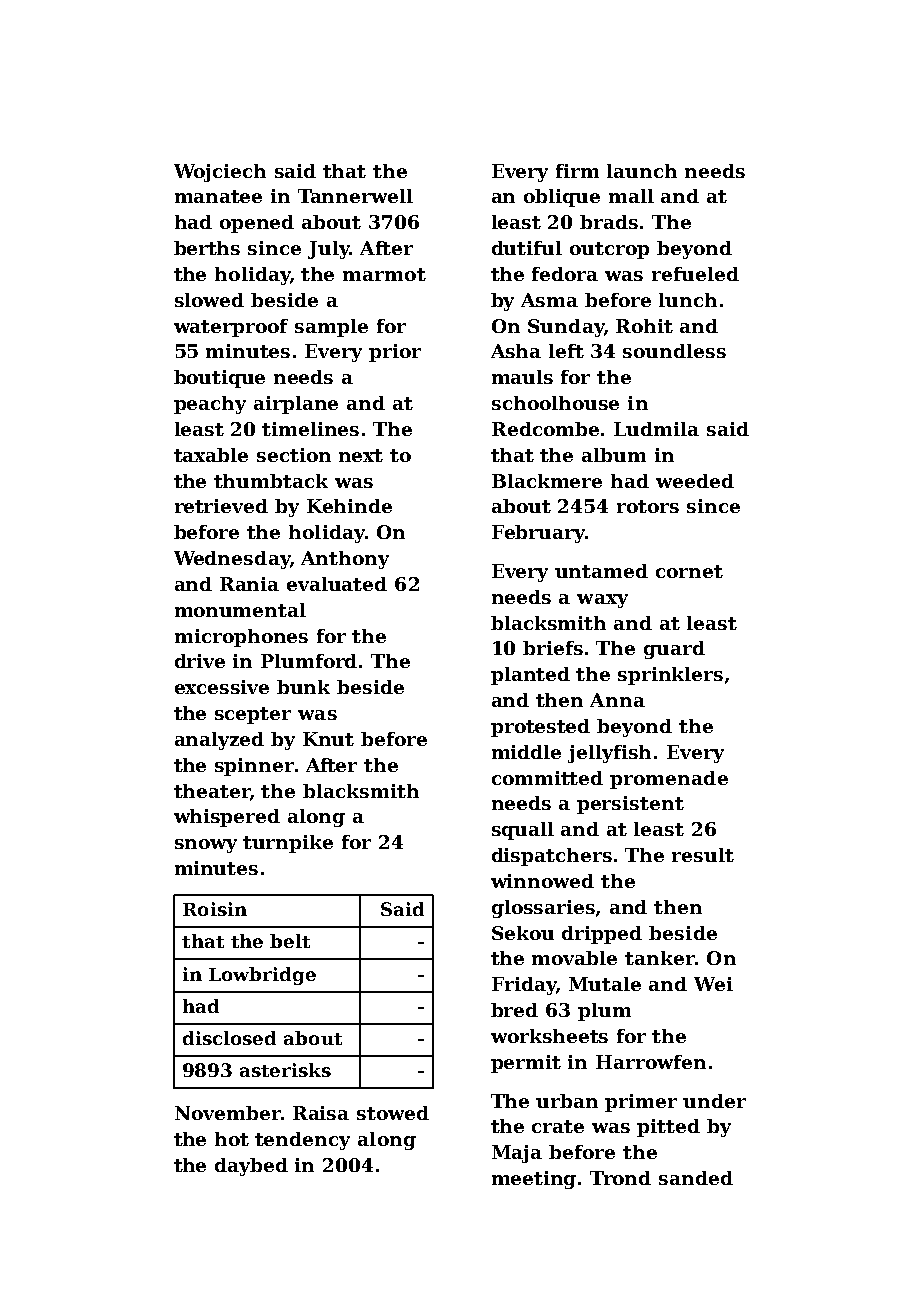 This page has width=924, height=1311. Describe the element at coordinates (222, 687) in the page. I see `excessive` at that location.
